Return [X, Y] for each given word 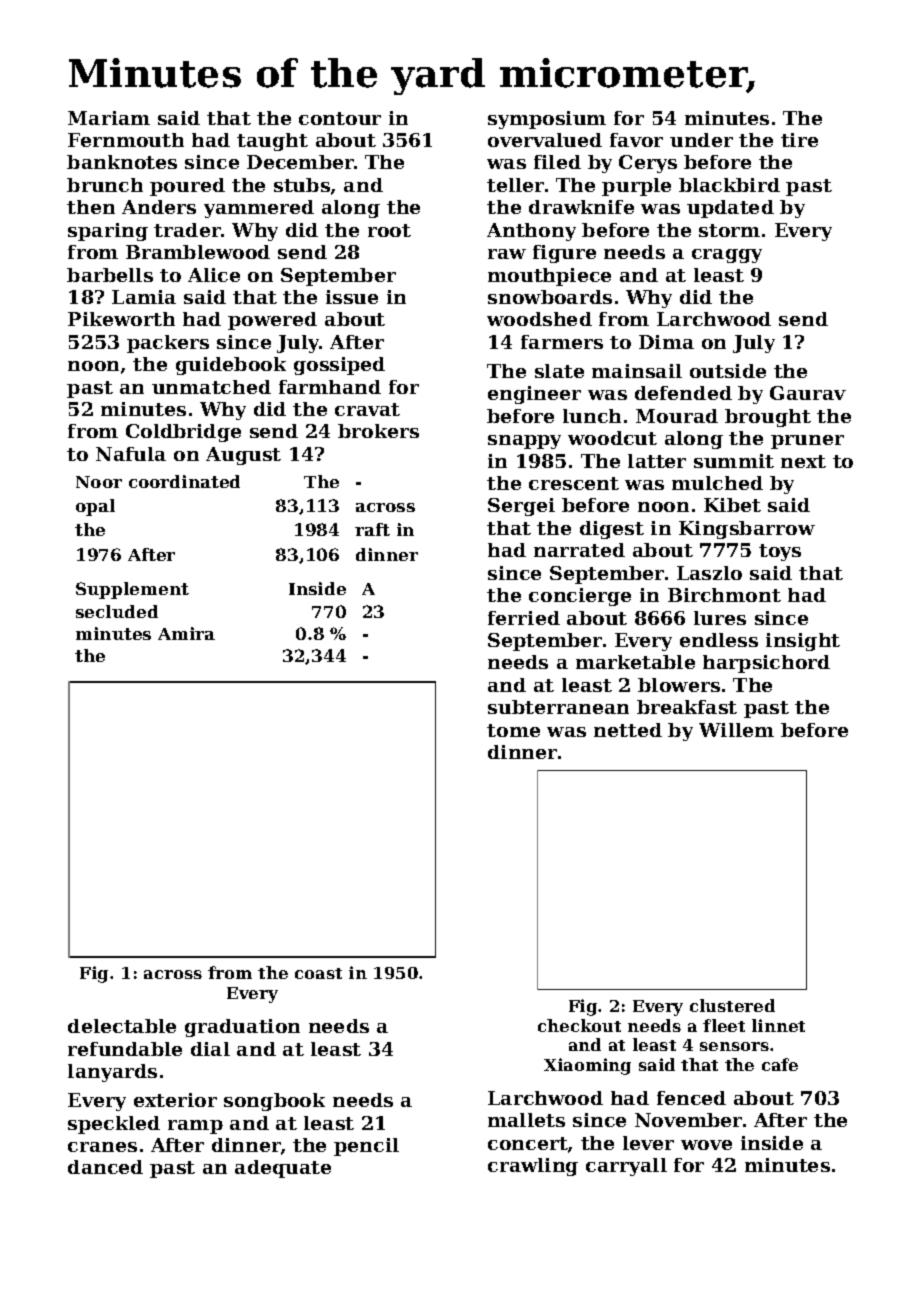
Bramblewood [198, 252]
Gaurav [808, 393]
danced [105, 1167]
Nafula [131, 454]
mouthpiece [549, 277]
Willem [736, 730]
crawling [533, 1167]
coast [318, 973]
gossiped [339, 366]
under [701, 140]
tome [513, 730]
